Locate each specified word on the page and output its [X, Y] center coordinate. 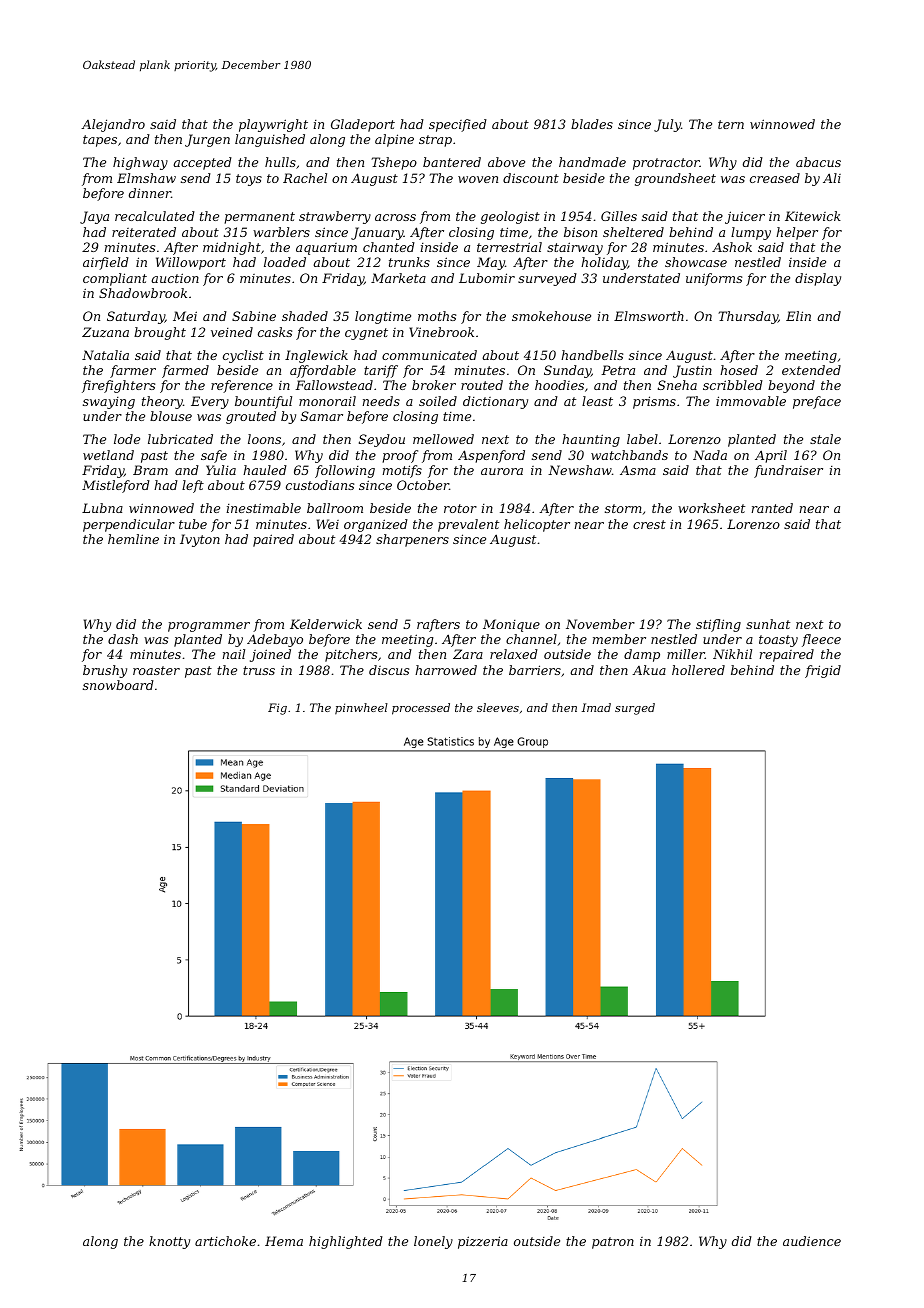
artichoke [225, 1241]
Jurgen [207, 140]
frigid [823, 671]
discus [389, 670]
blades [592, 124]
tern [731, 124]
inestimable [263, 508]
